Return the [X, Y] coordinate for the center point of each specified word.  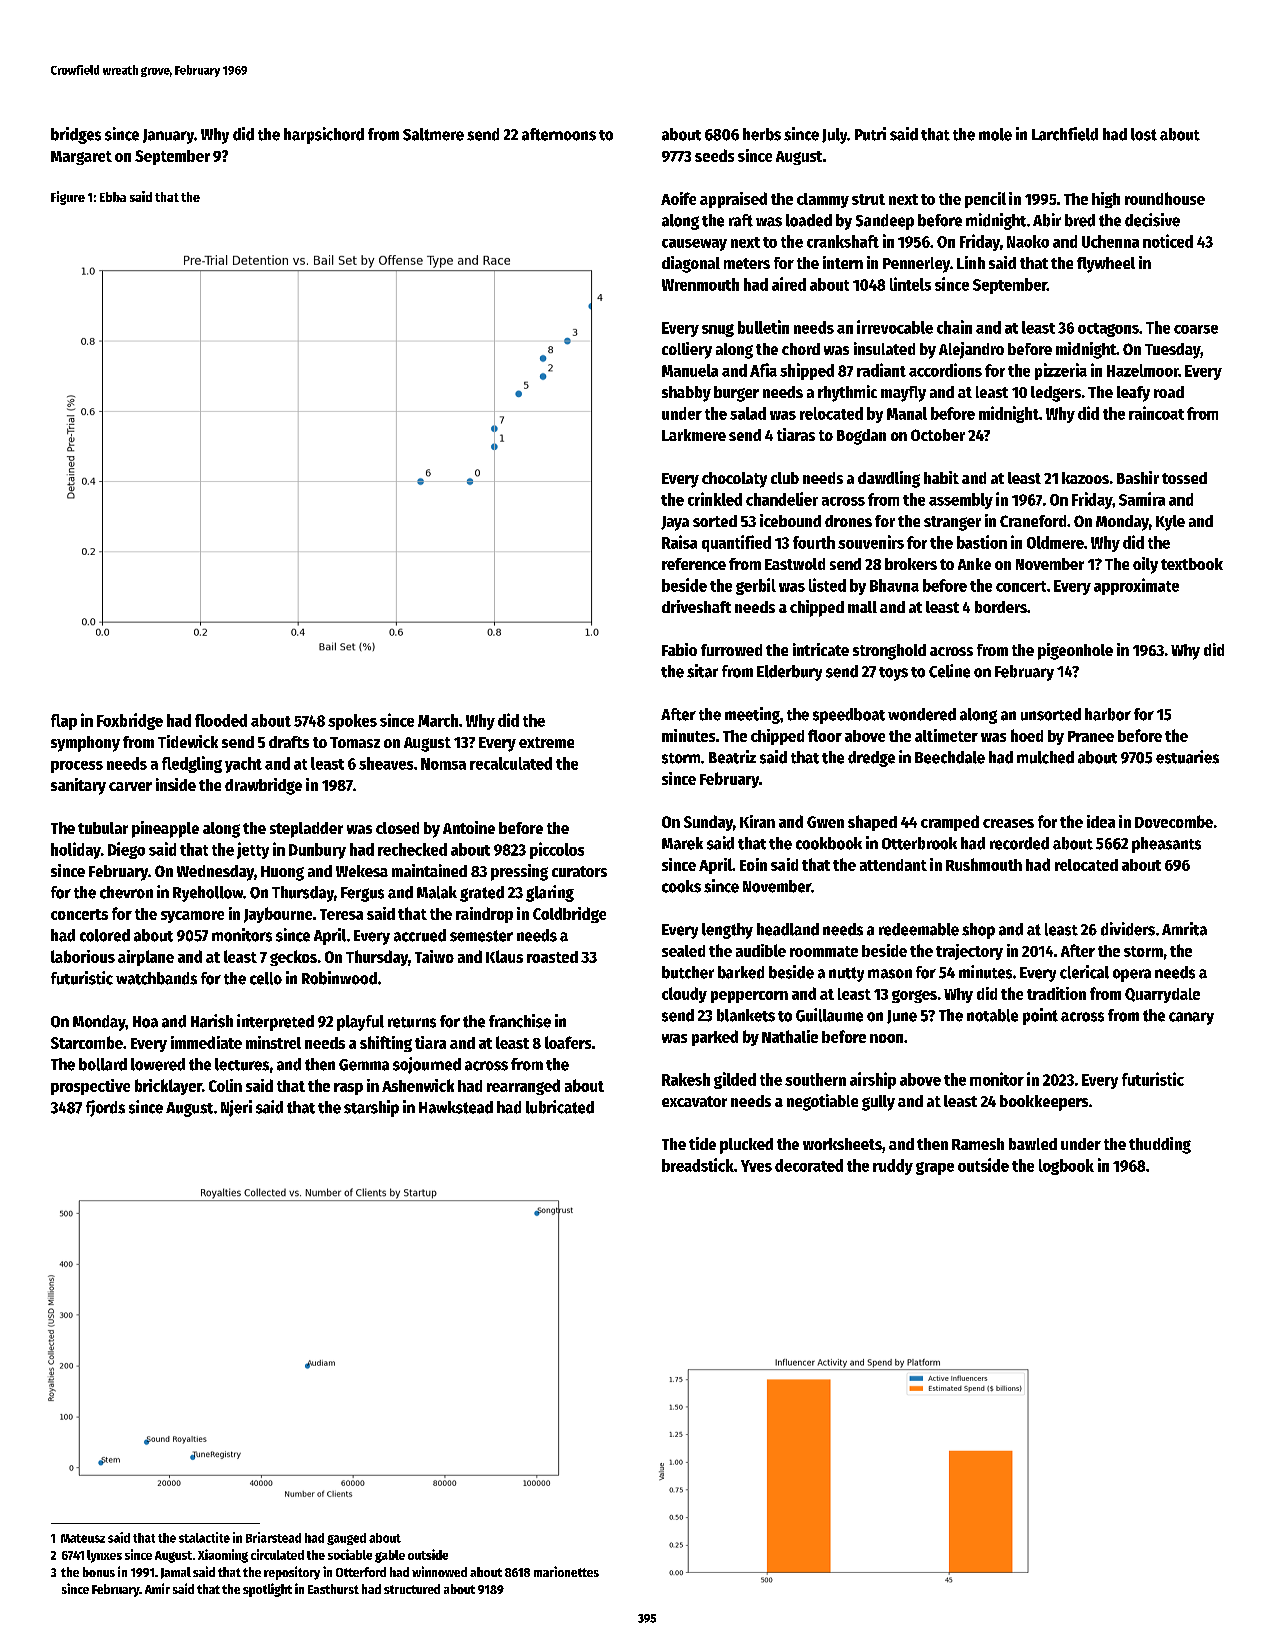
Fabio [679, 649]
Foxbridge [130, 721]
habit [941, 477]
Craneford [1033, 521]
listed [827, 585]
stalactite [204, 1537]
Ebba [113, 197]
